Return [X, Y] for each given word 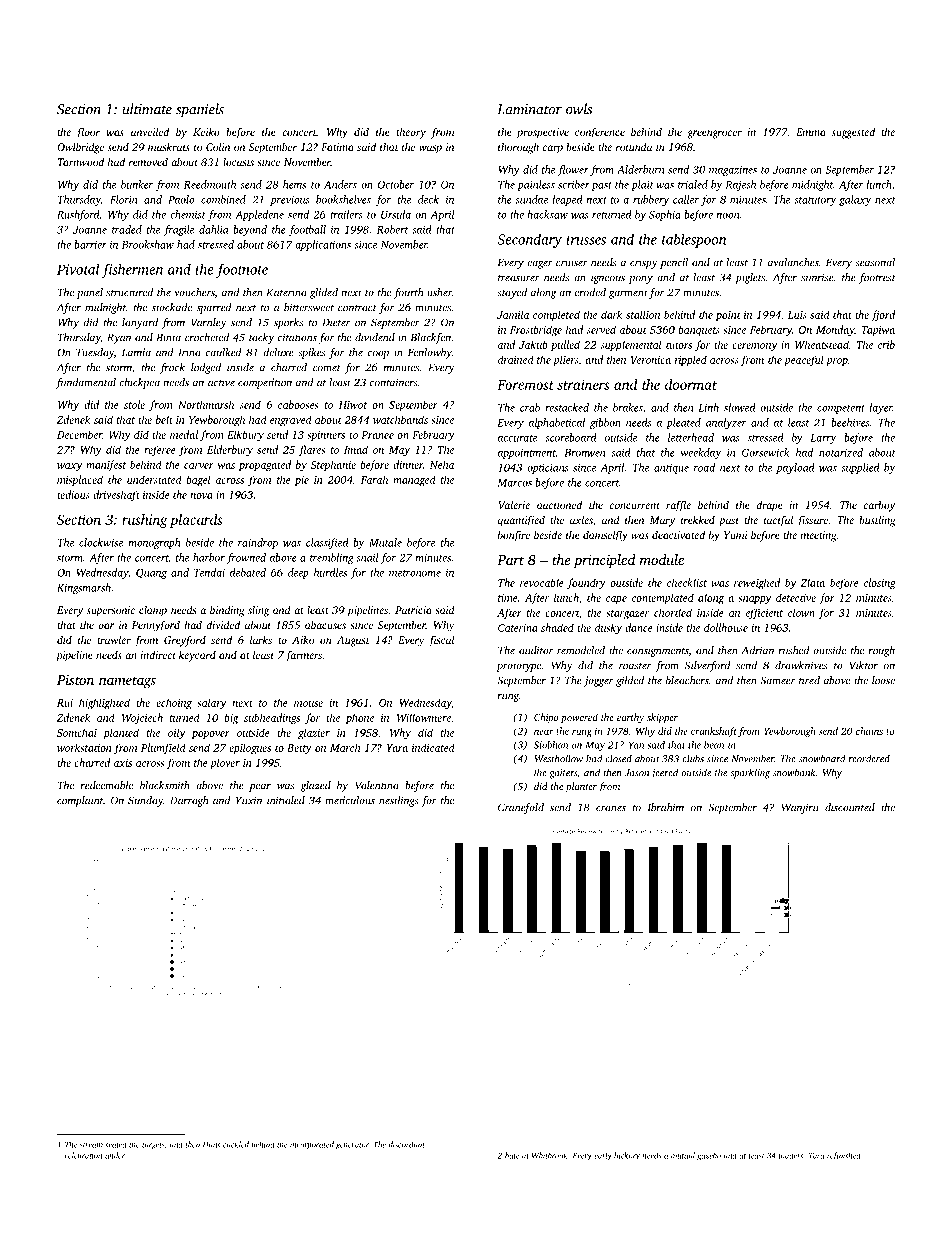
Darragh [189, 801]
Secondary [529, 240]
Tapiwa [878, 331]
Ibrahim [666, 807]
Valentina [377, 785]
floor [88, 133]
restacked [567, 407]
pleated [683, 423]
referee [160, 451]
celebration [83, 1155]
